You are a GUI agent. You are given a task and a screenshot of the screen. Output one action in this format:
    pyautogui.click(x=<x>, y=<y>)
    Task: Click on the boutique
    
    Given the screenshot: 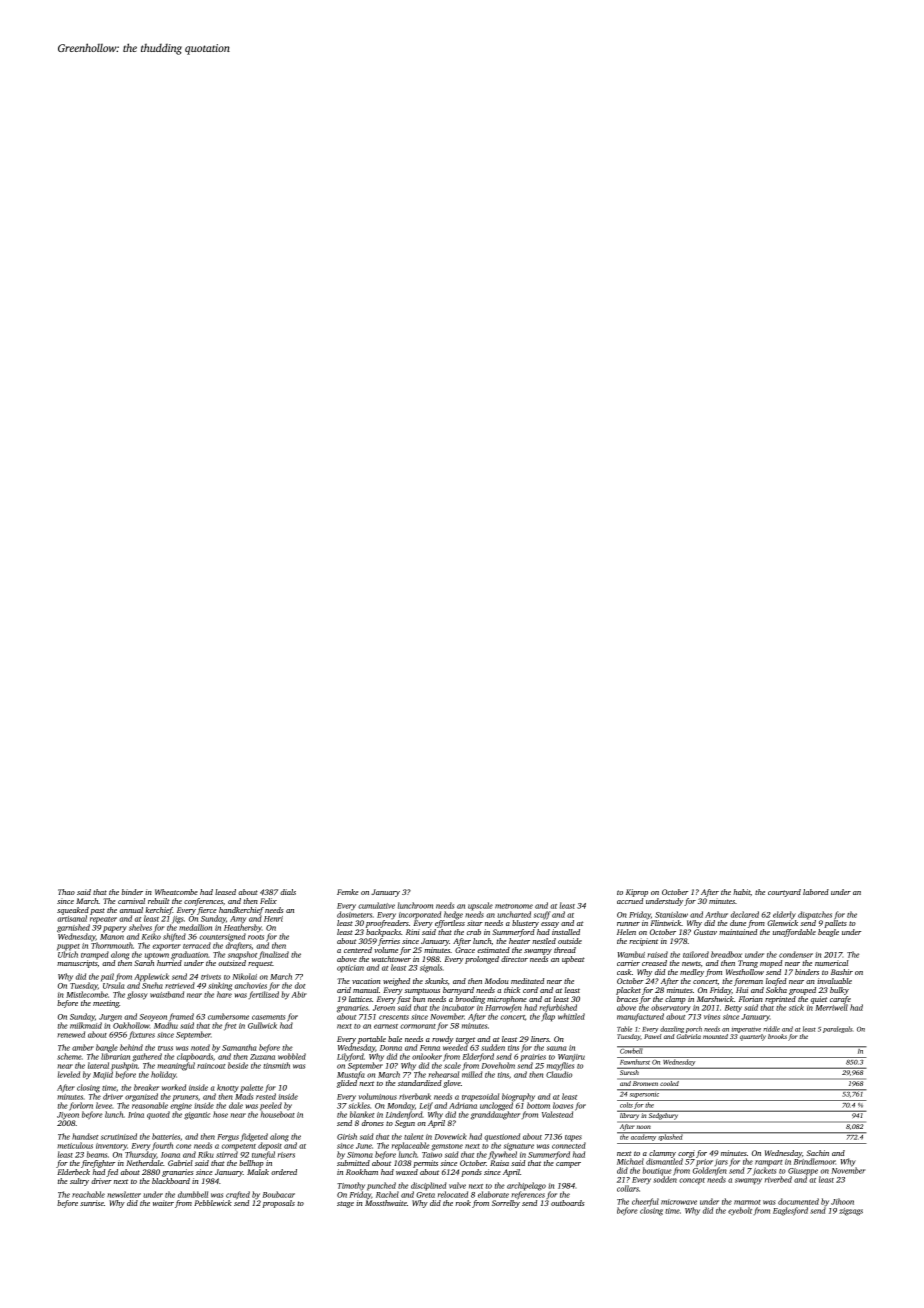 What is the action you would take?
    pyautogui.click(x=657, y=1171)
